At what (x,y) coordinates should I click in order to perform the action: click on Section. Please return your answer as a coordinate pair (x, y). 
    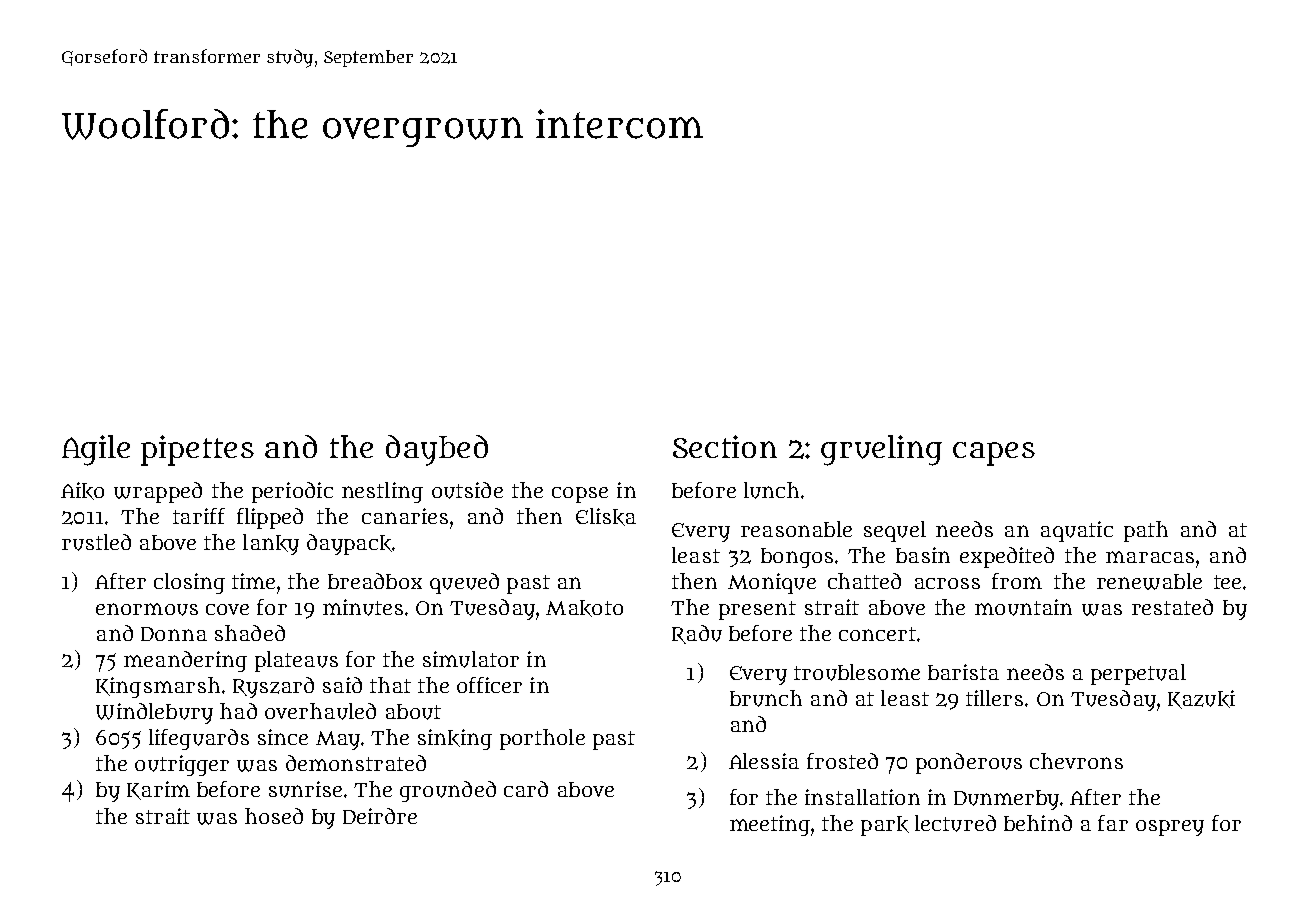
    Looking at the image, I should click on (725, 446).
